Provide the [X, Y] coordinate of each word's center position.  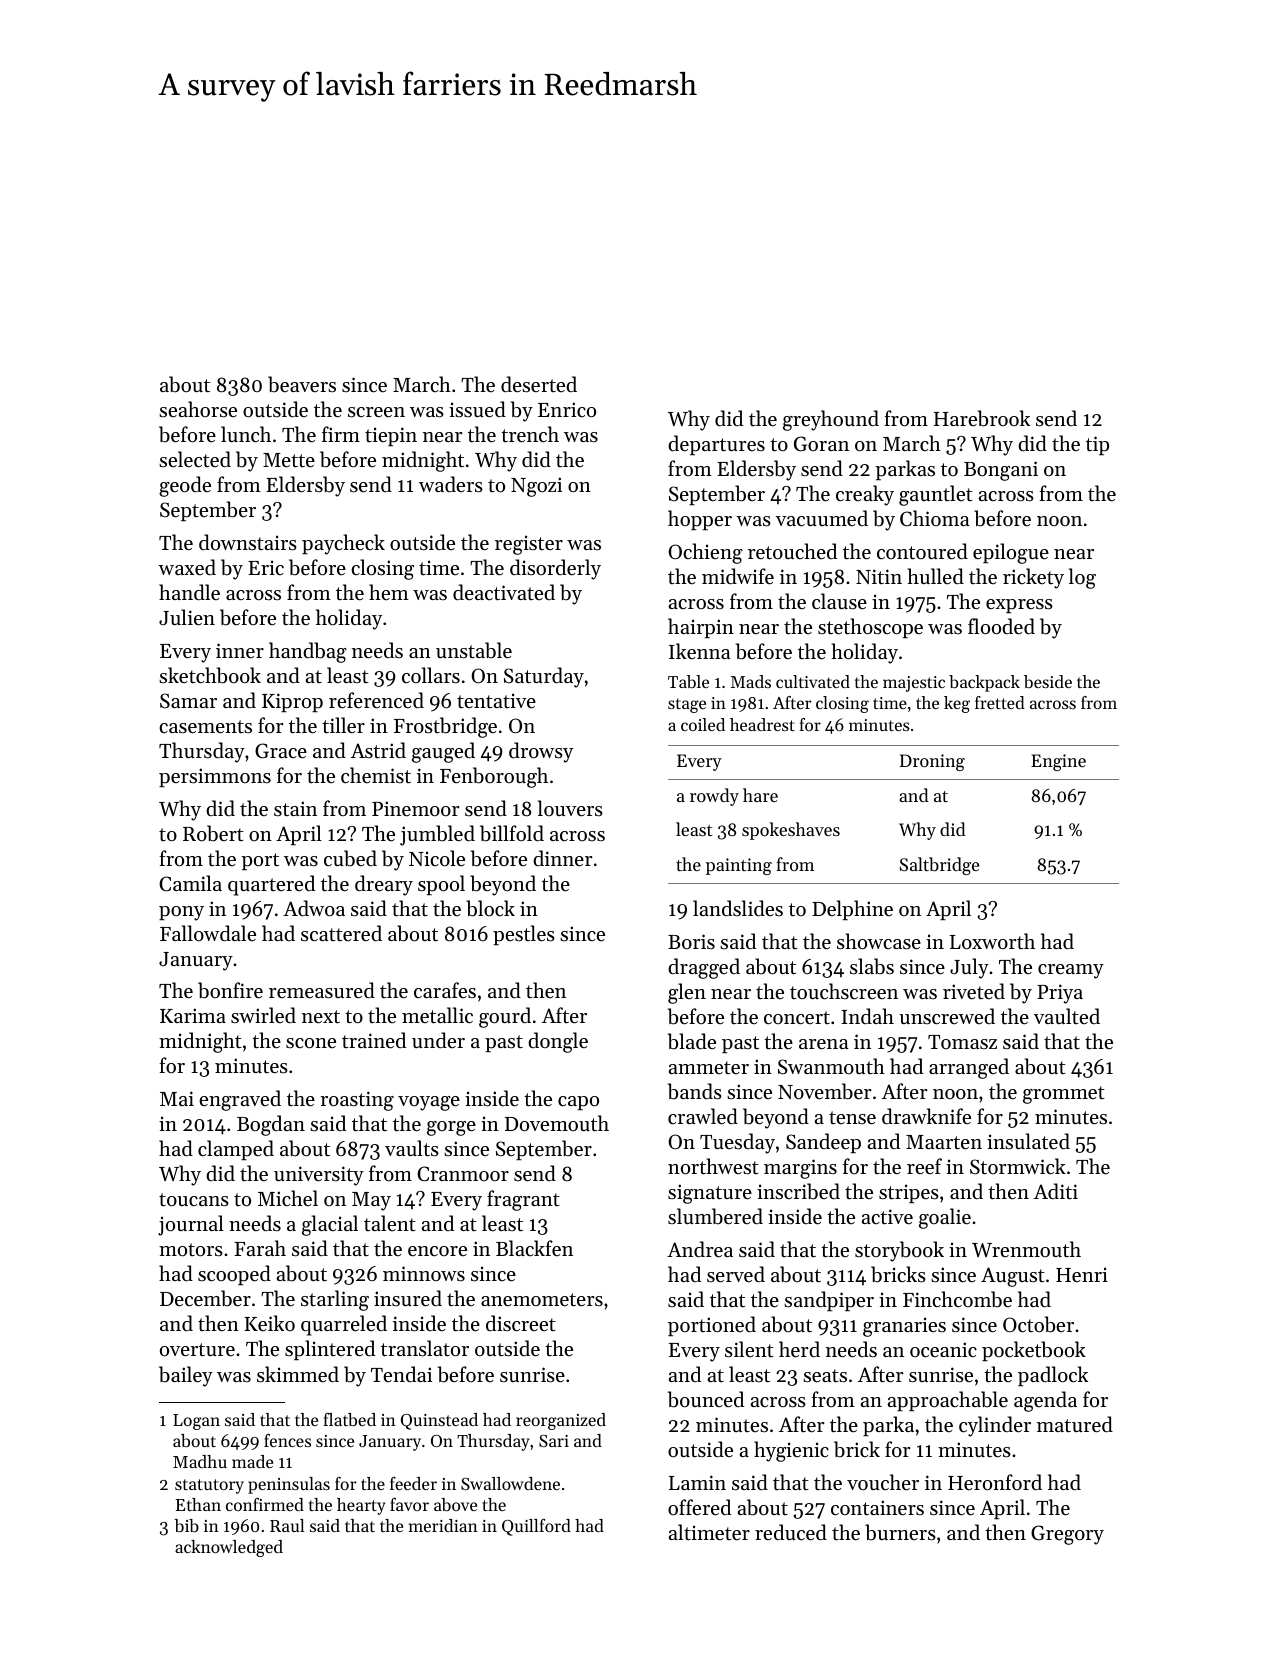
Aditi [1056, 1191]
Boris [691, 942]
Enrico [567, 410]
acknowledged [229, 1548]
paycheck [343, 544]
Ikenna [699, 651]
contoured [922, 551]
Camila [190, 883]
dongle [558, 1042]
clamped [236, 1150]
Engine [1058, 762]
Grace [281, 751]
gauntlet [936, 495]
